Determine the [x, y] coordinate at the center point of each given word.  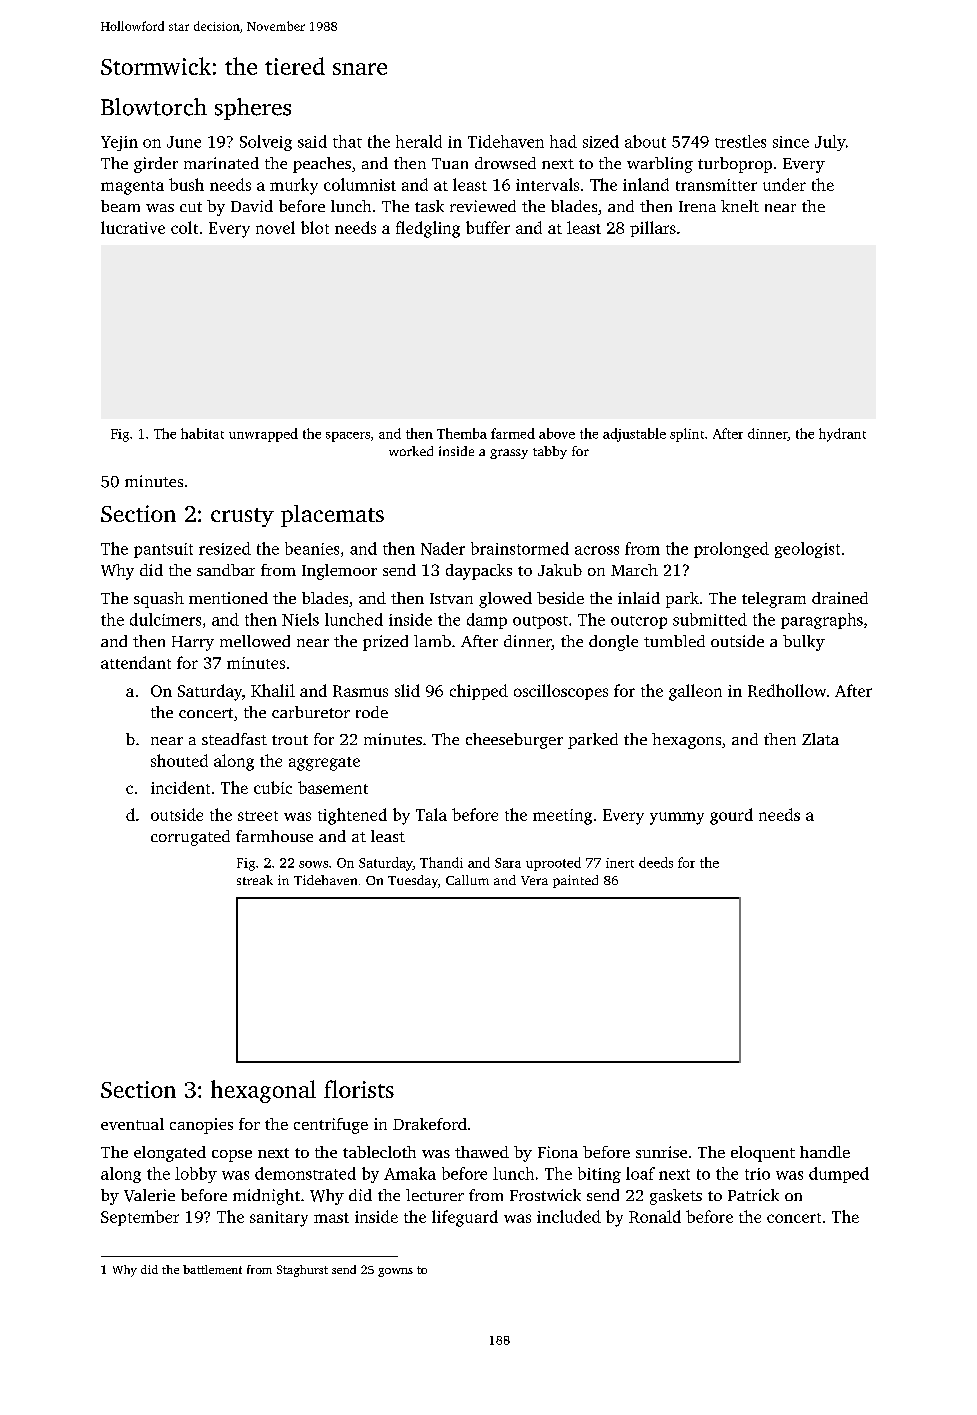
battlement [212, 1269]
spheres [253, 109]
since [791, 142]
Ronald [655, 1216]
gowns [395, 1272]
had [563, 141]
